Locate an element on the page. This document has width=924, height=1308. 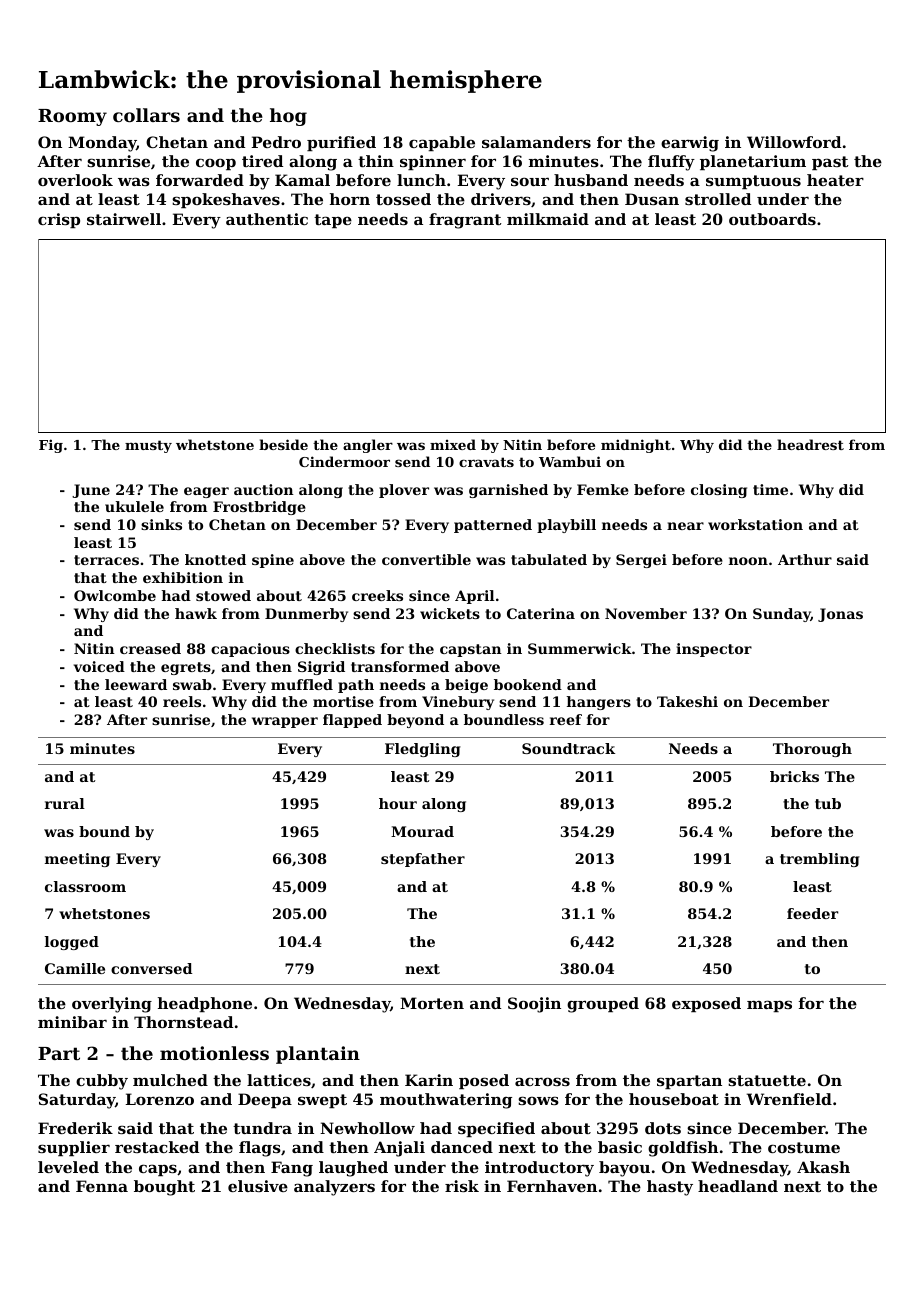
salamanders is located at coordinates (536, 142).
